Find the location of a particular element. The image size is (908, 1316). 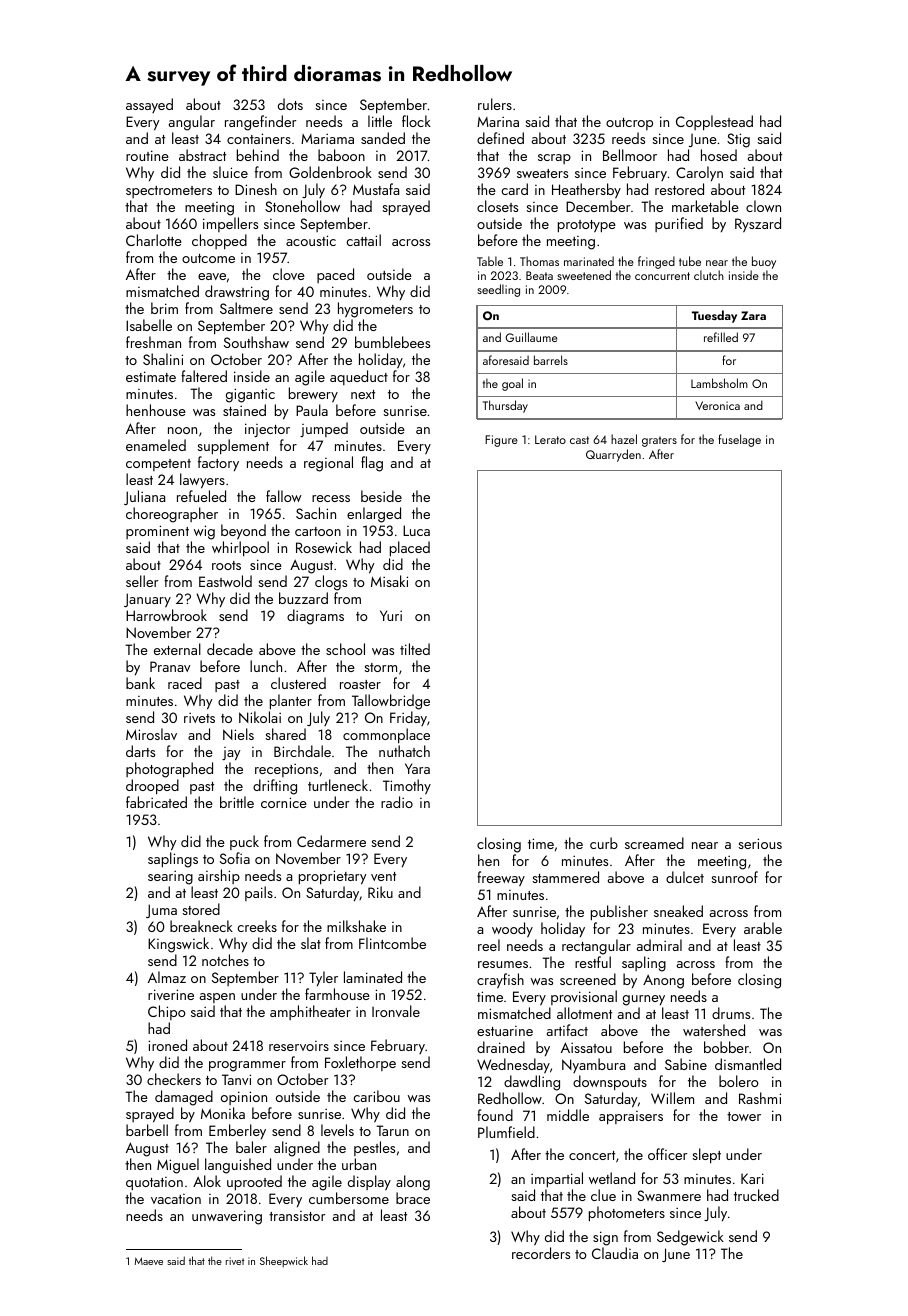

Luca is located at coordinates (416, 530).
